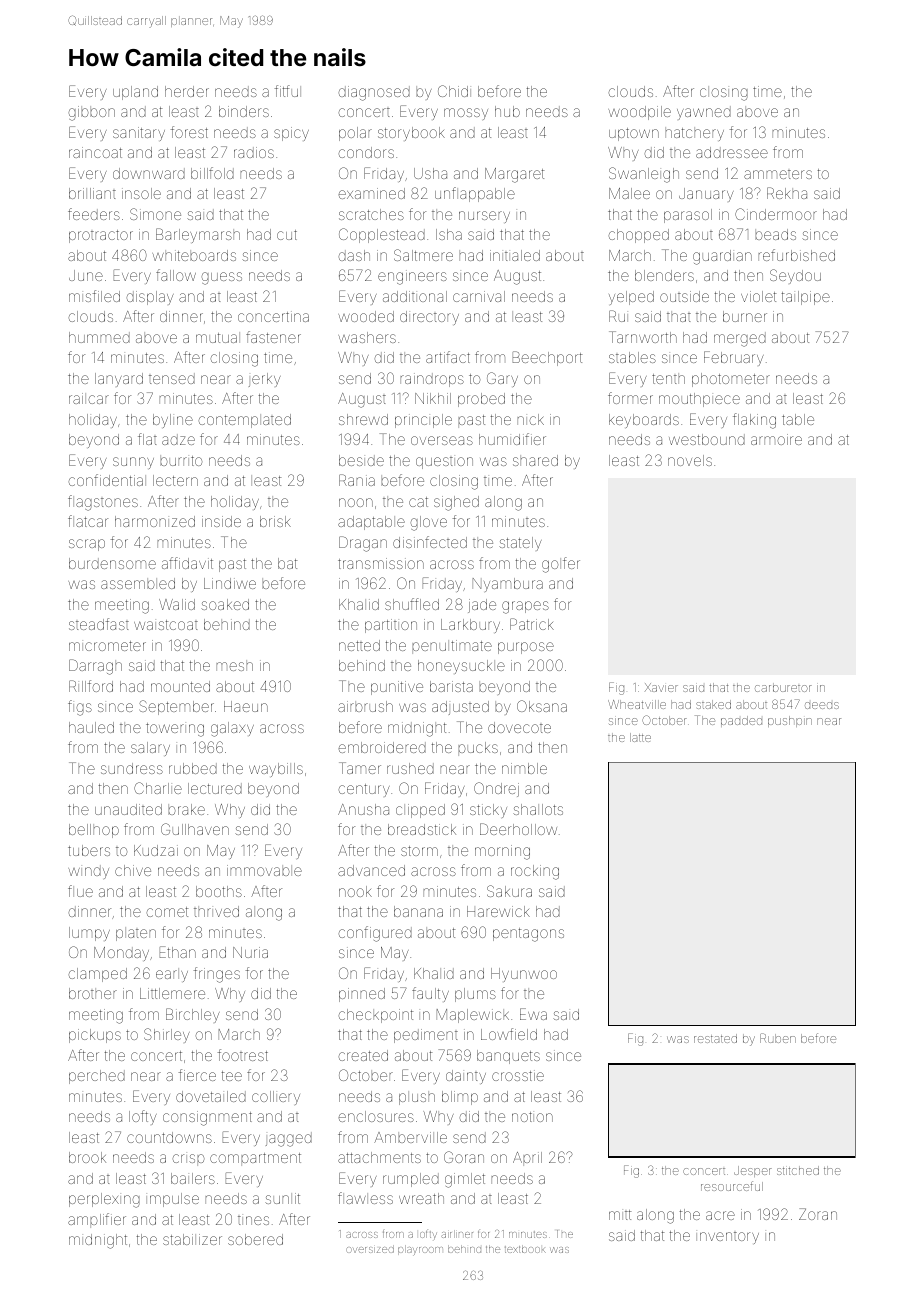  I want to click on Ruben, so click(778, 1038).
